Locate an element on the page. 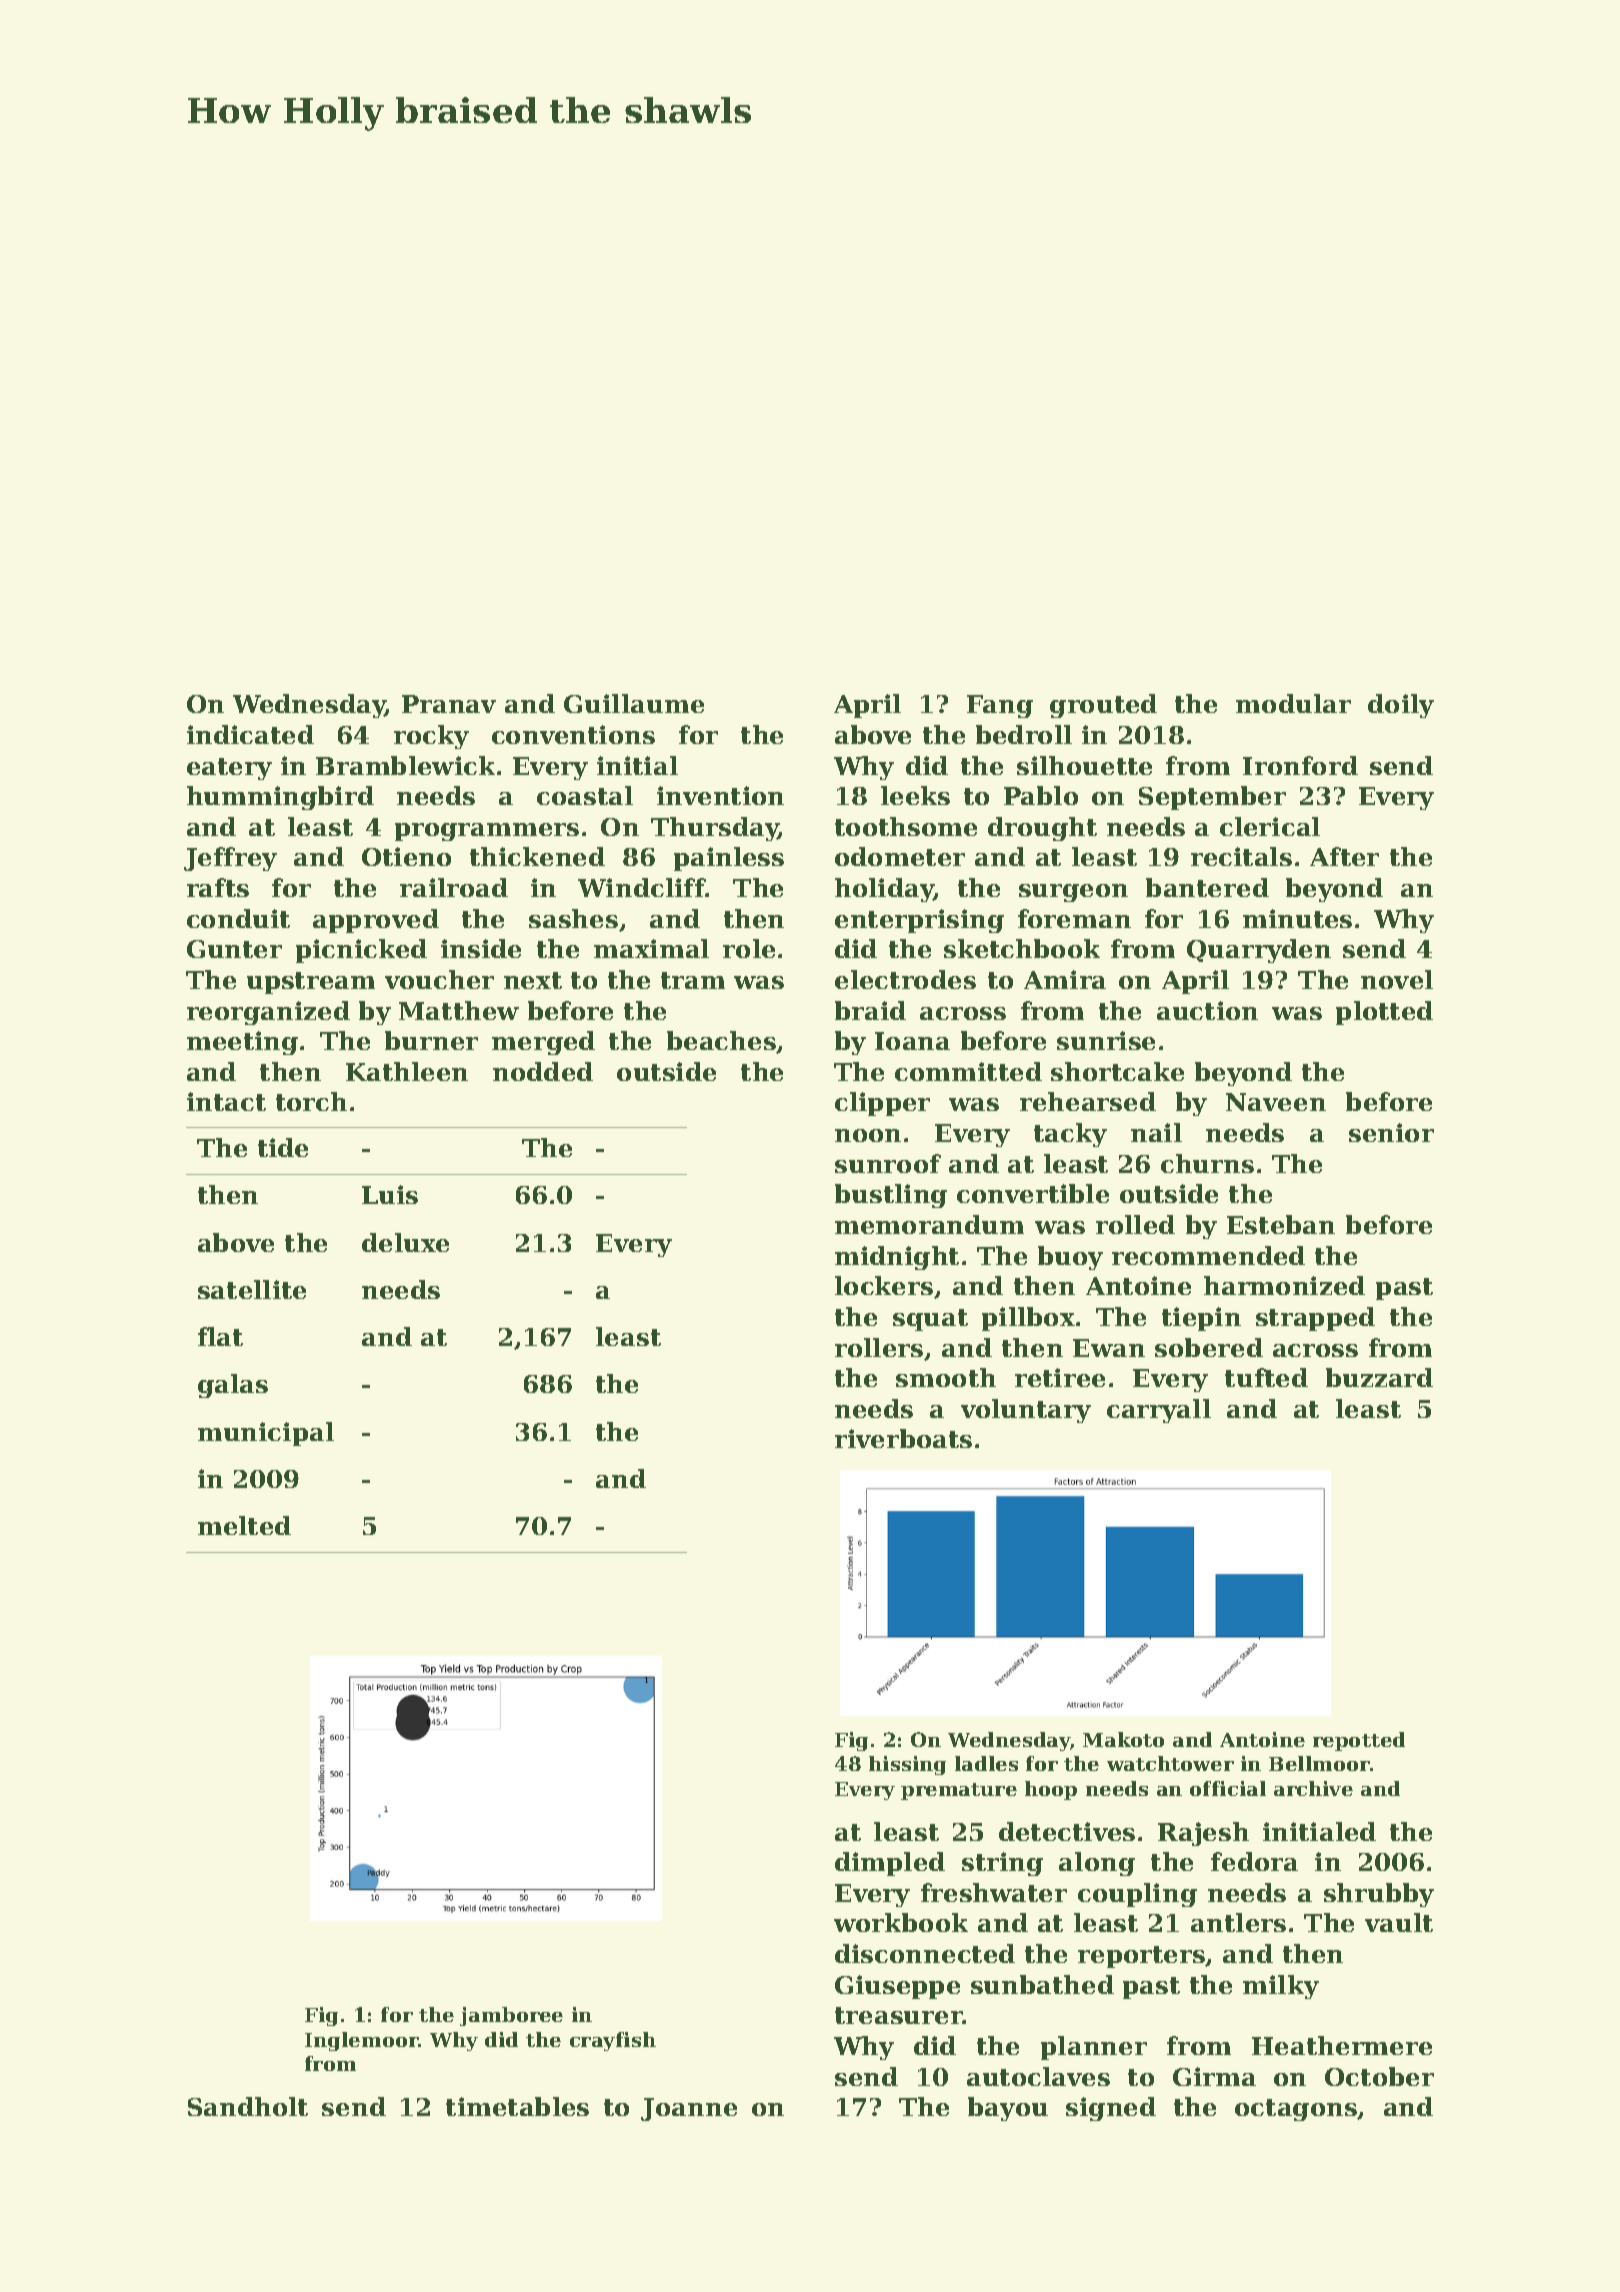  enterprising is located at coordinates (919, 921).
